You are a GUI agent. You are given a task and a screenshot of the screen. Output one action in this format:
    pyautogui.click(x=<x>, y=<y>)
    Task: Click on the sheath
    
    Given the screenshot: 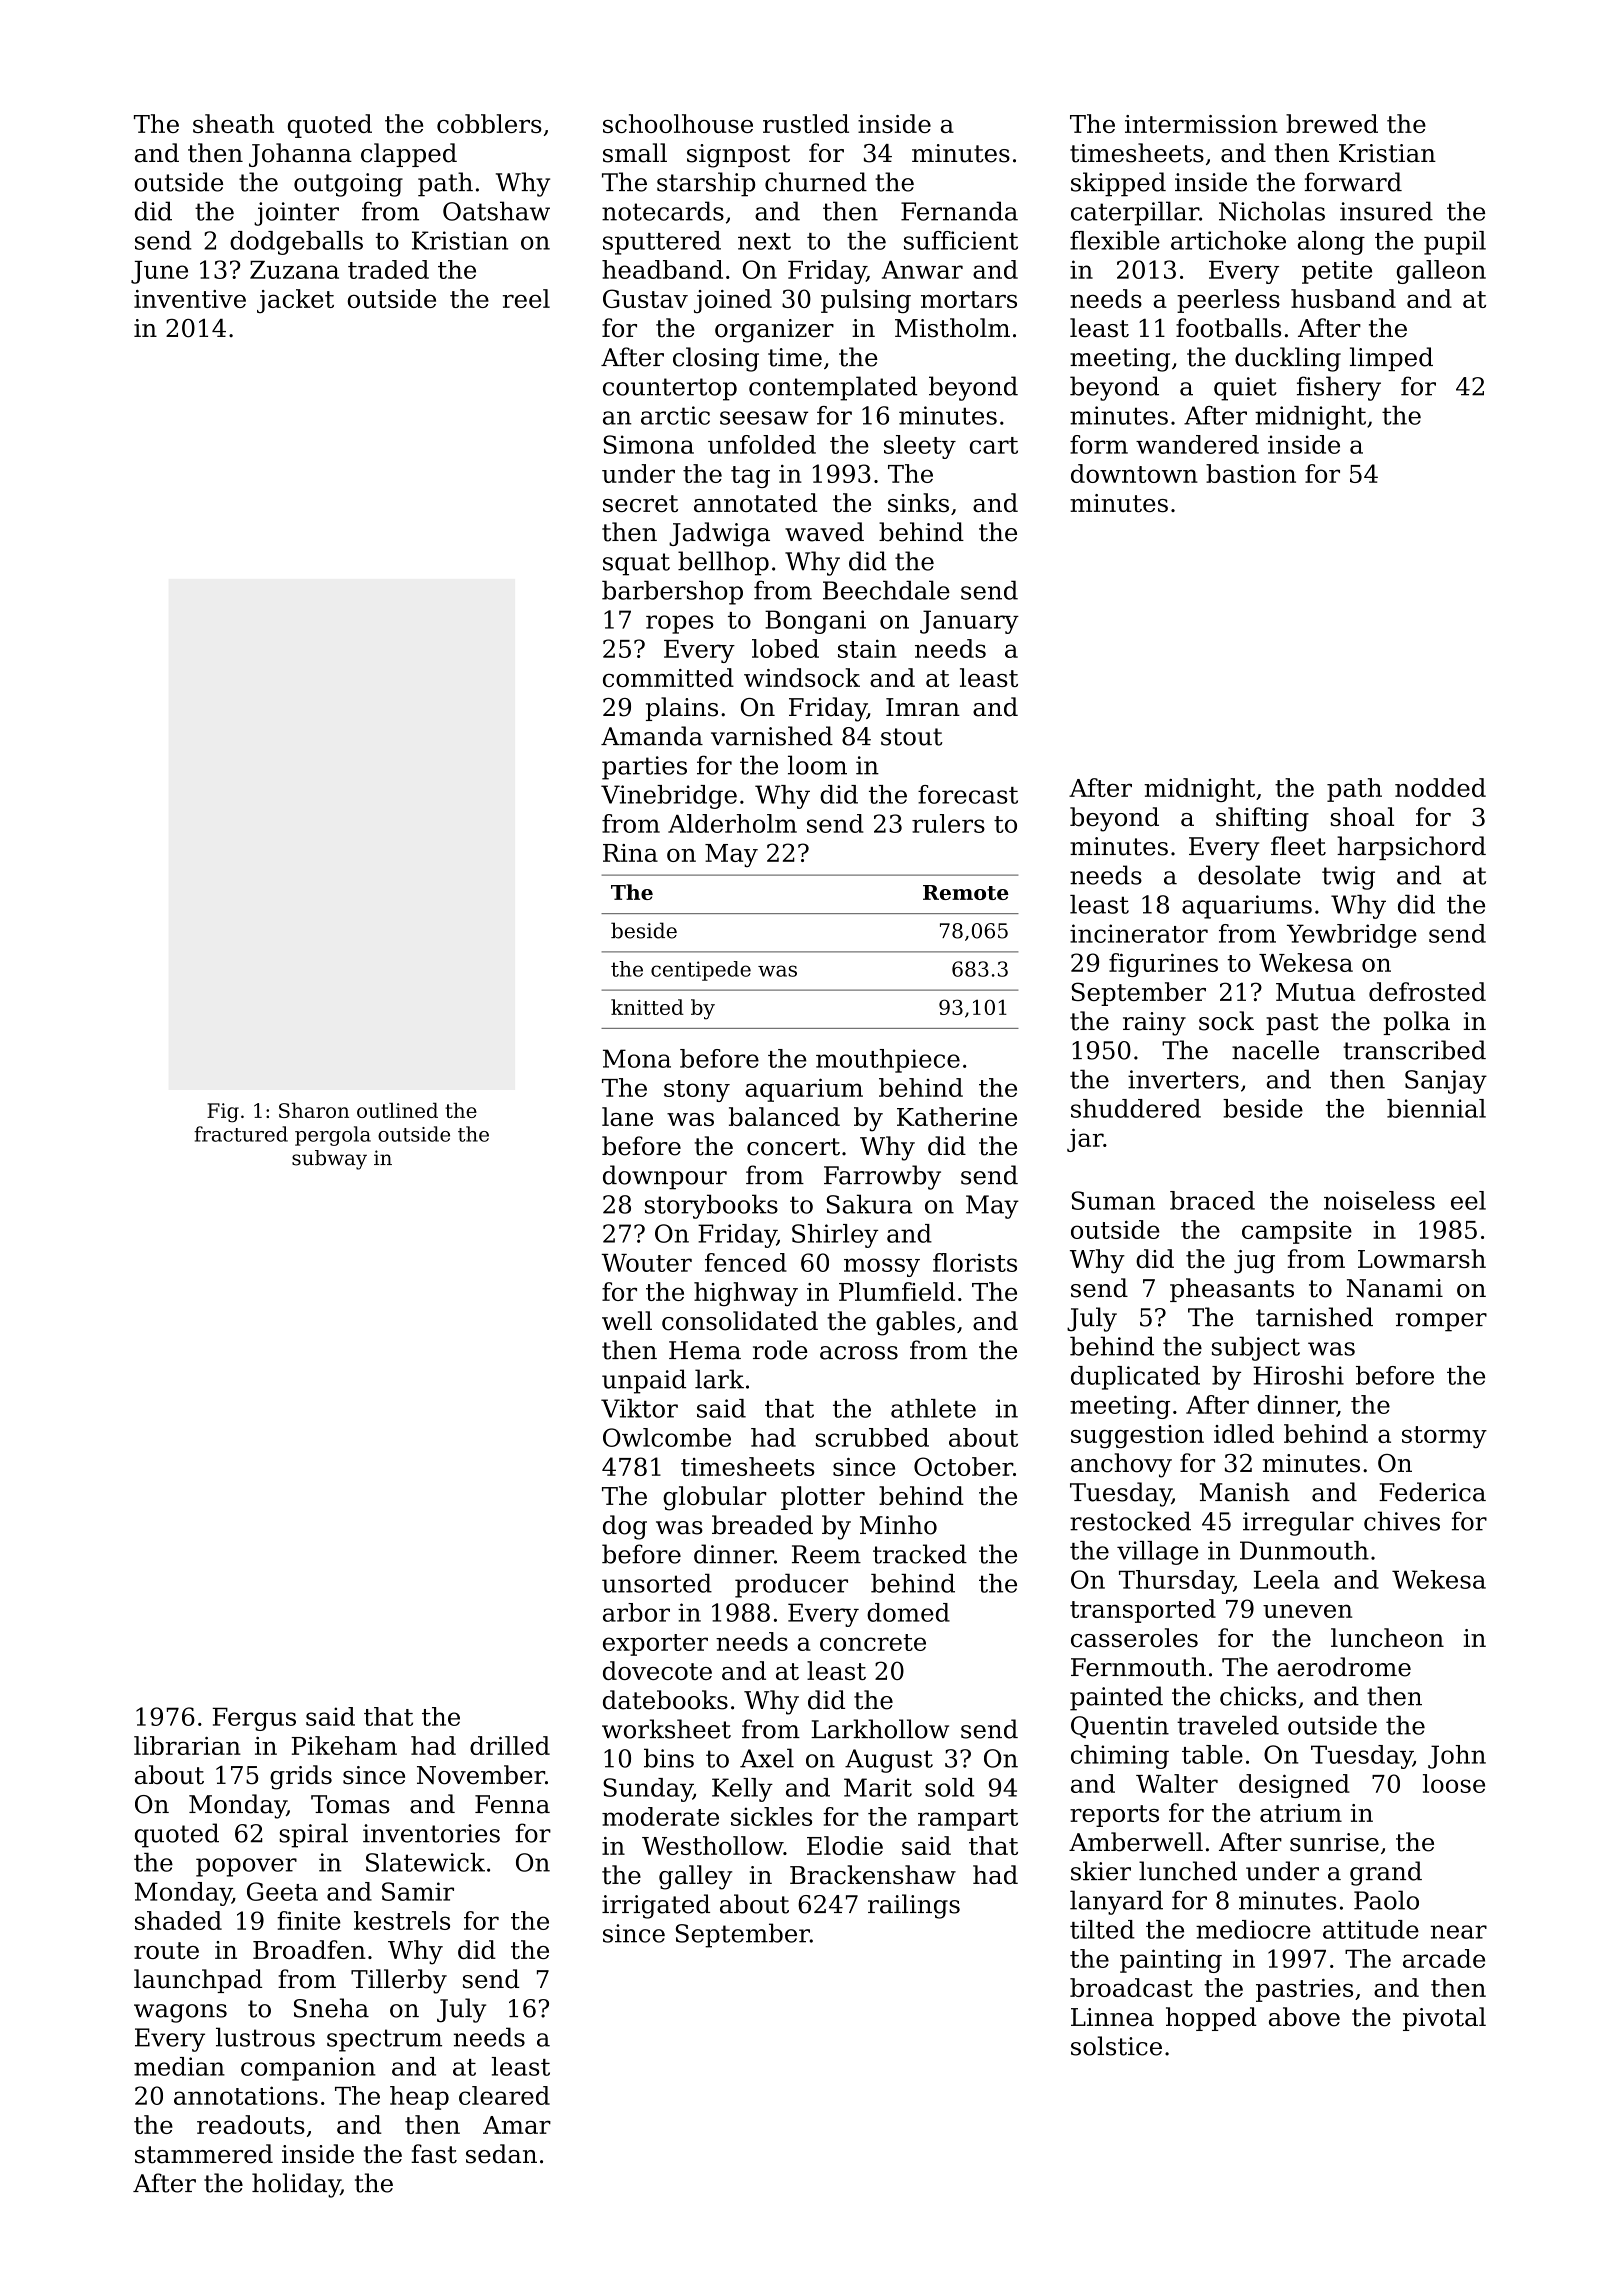 What is the action you would take?
    pyautogui.click(x=233, y=123)
